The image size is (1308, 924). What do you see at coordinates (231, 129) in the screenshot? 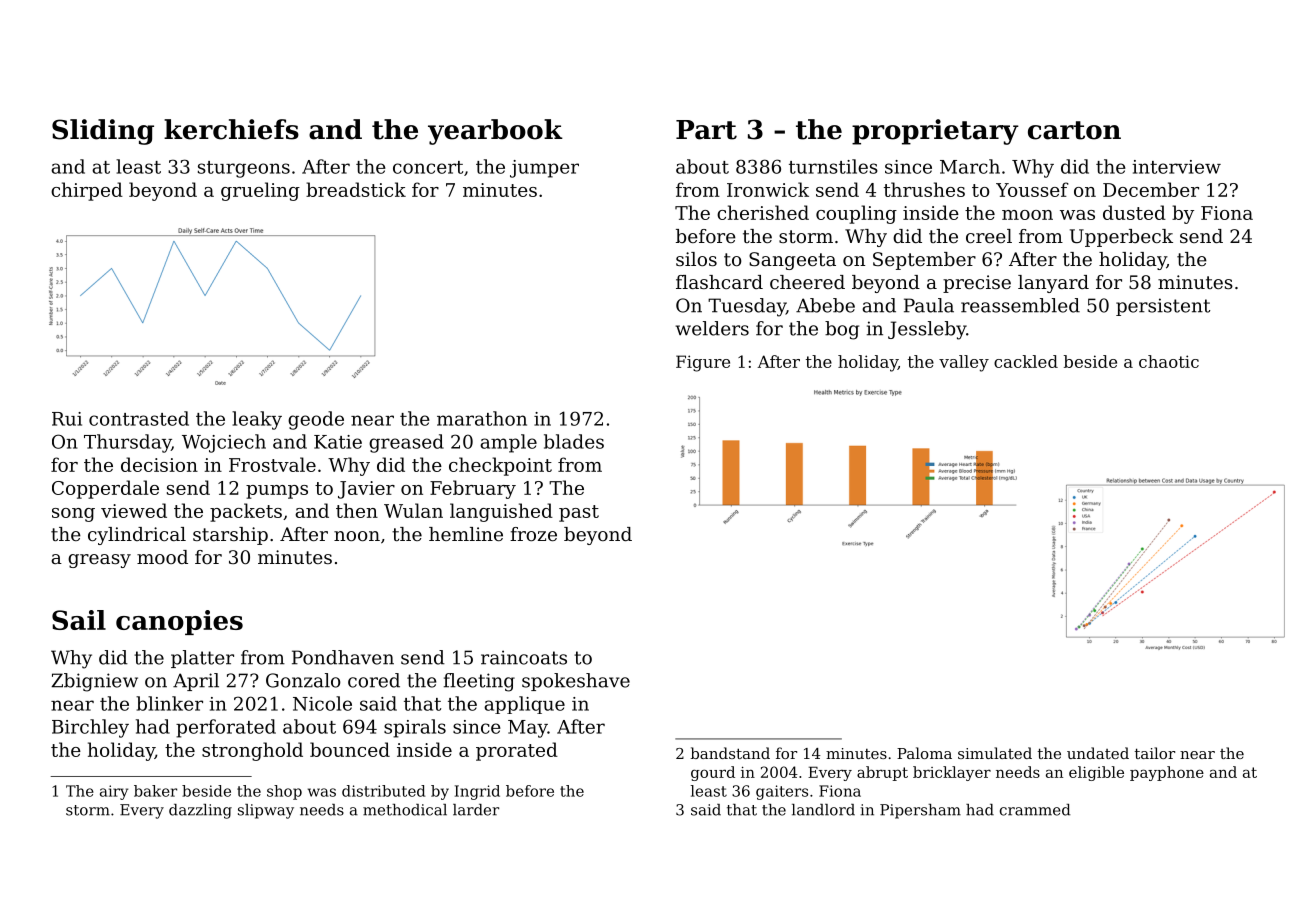
I see `kerchiefs` at bounding box center [231, 129].
